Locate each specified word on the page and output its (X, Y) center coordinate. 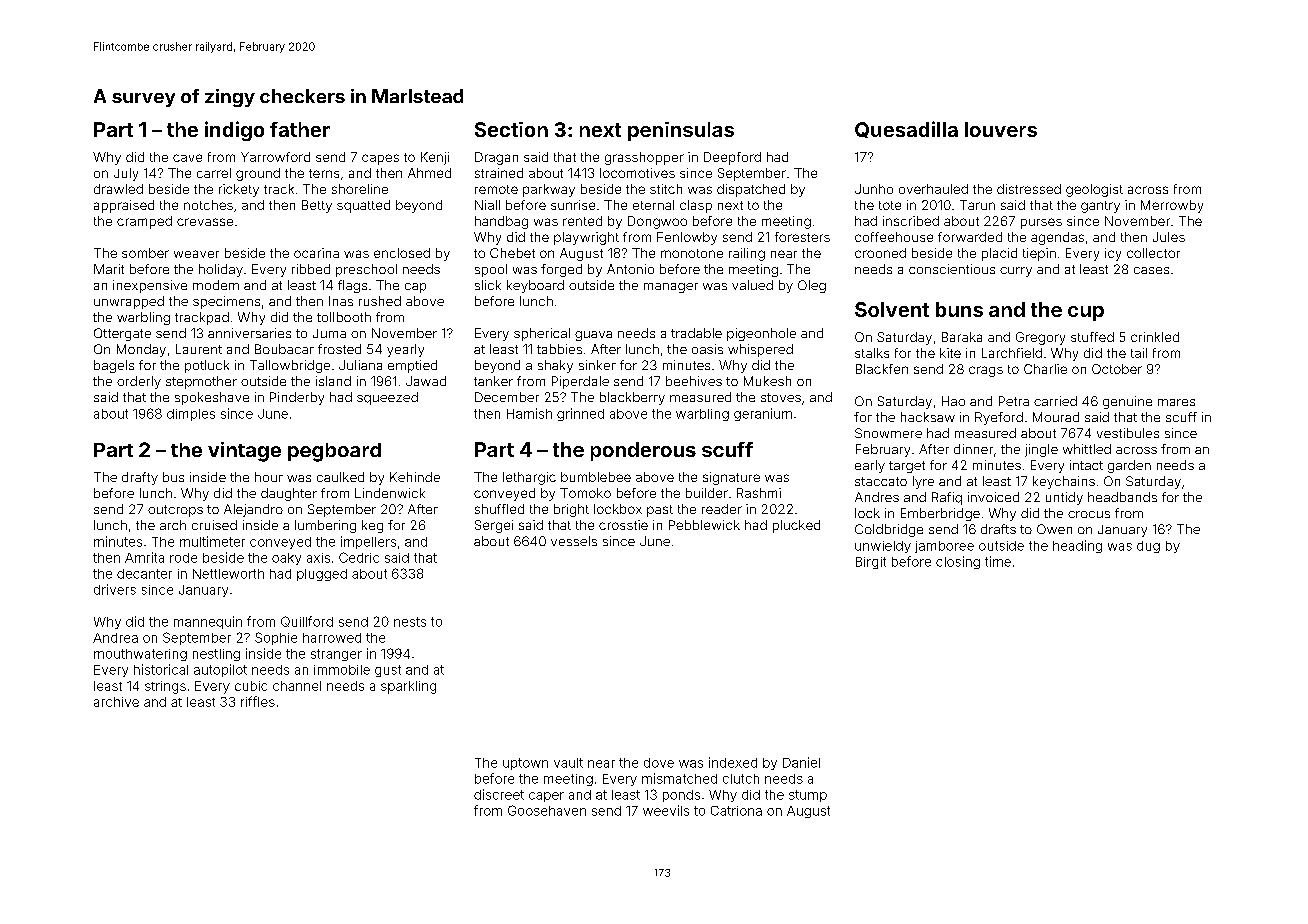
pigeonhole (761, 334)
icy (1113, 254)
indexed (733, 762)
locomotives (637, 173)
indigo (234, 131)
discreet (499, 794)
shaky (555, 366)
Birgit (871, 563)
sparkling (408, 687)
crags (986, 371)
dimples (191, 415)
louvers (1001, 129)
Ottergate (122, 334)
